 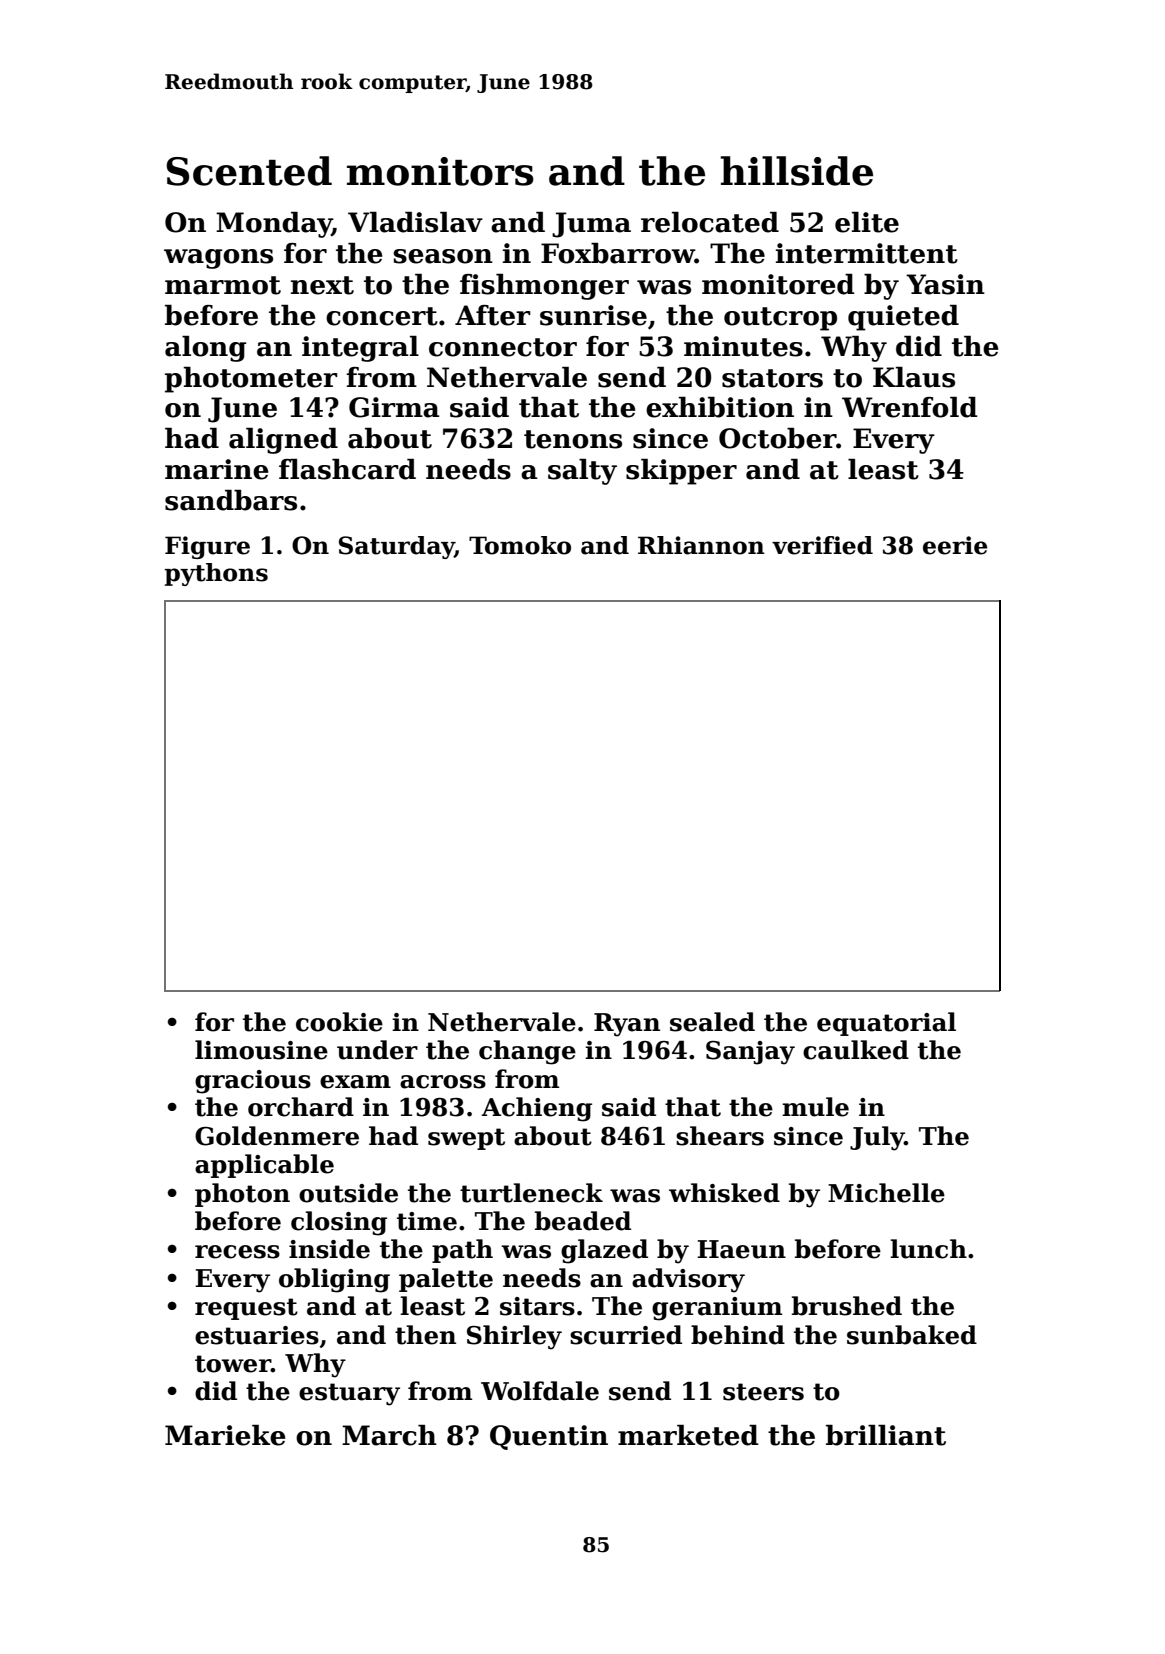 I want to click on Quentin, so click(x=549, y=1437).
